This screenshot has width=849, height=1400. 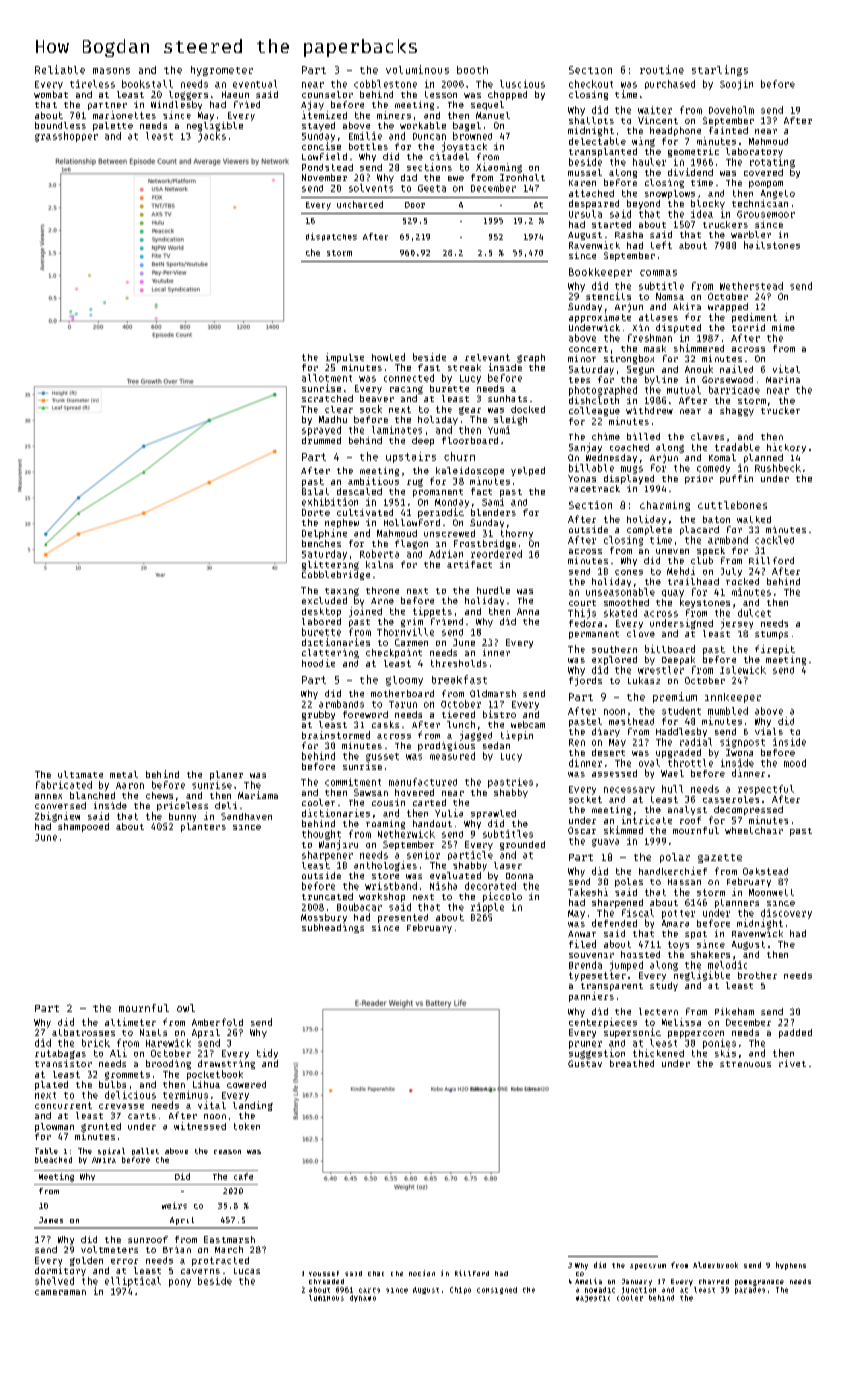 I want to click on Donna, so click(x=519, y=876).
